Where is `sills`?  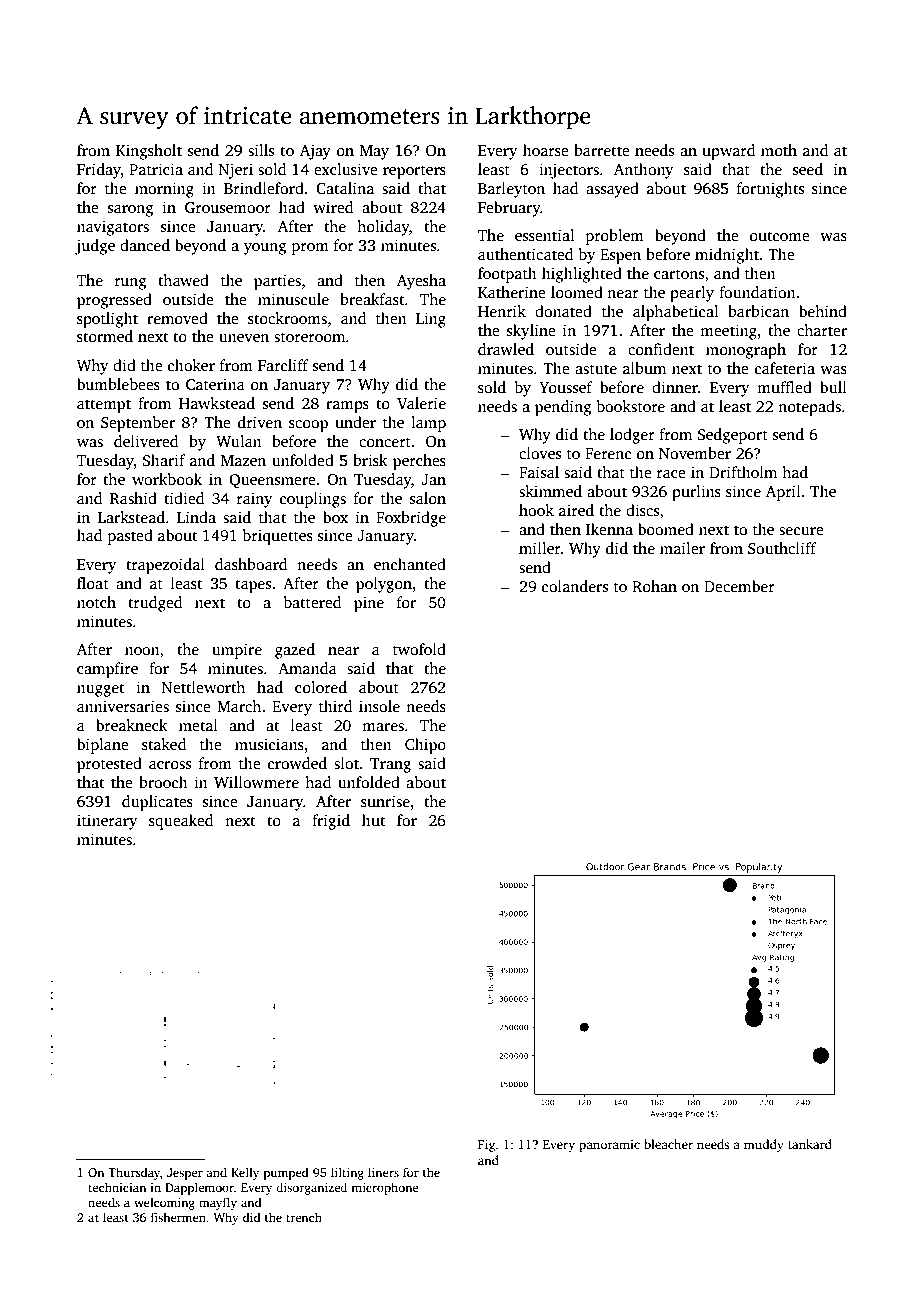
sills is located at coordinates (261, 150).
